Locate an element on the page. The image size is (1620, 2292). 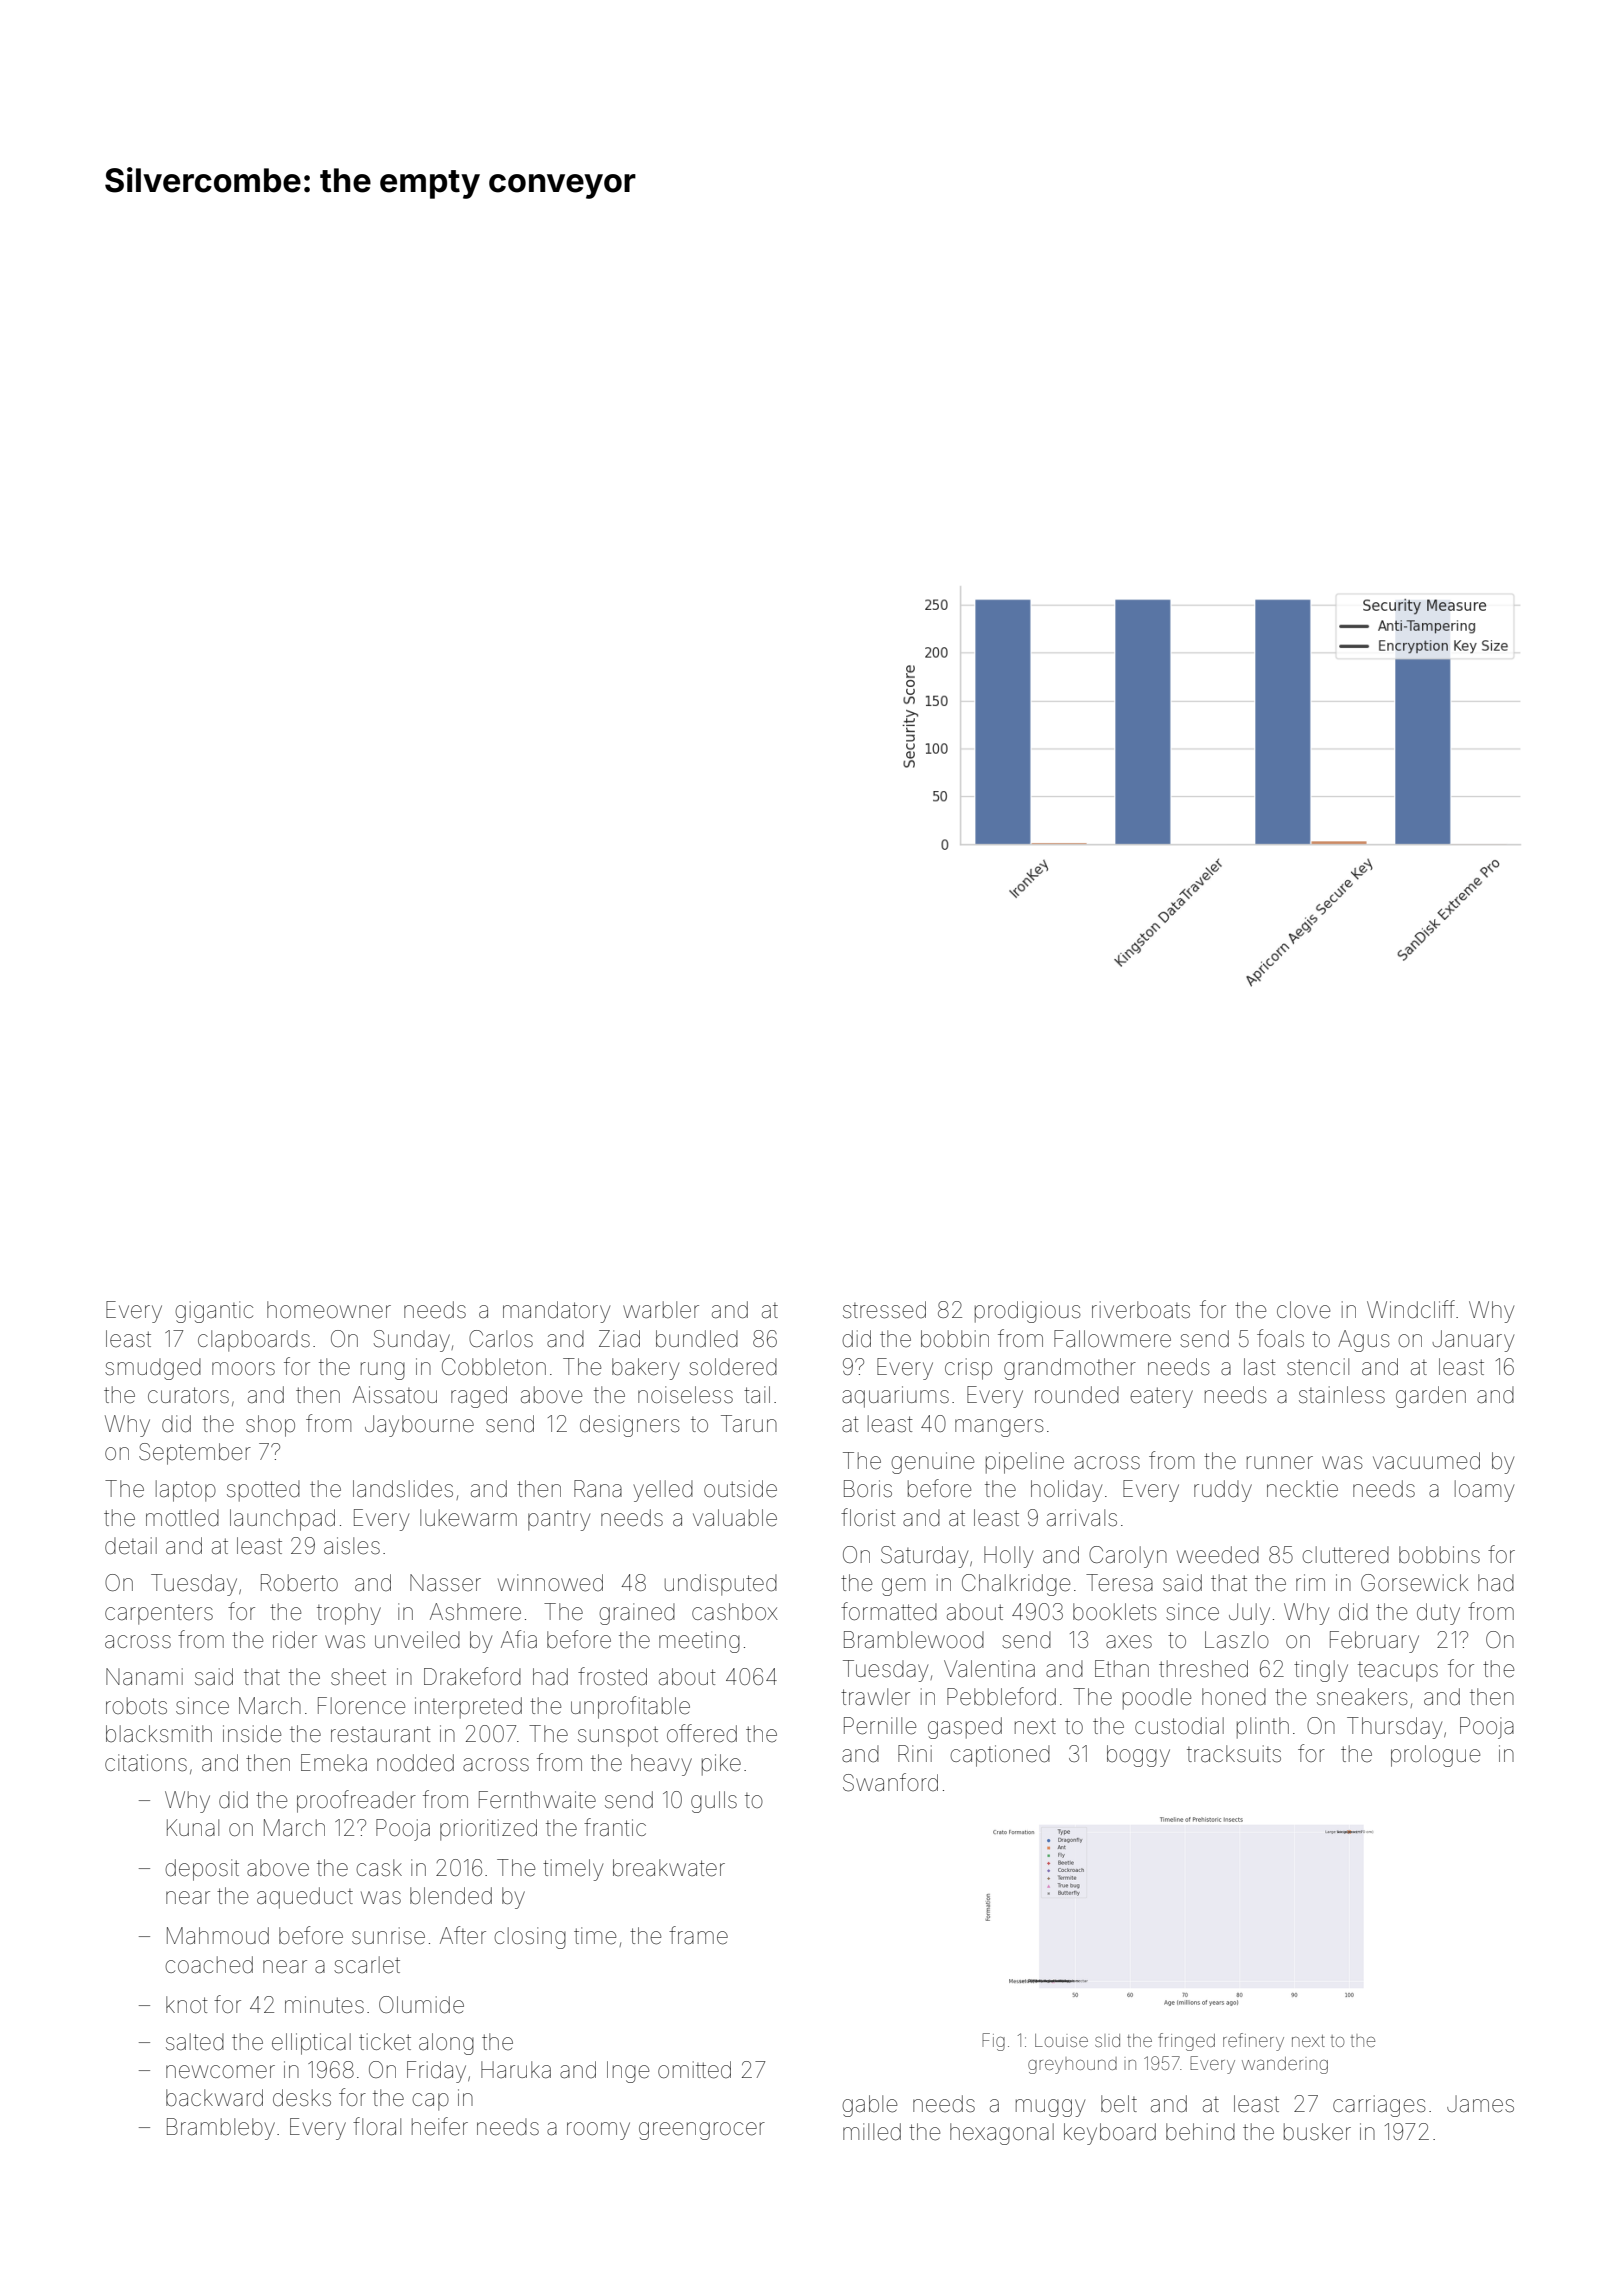
Windcliff is located at coordinates (1411, 1309).
